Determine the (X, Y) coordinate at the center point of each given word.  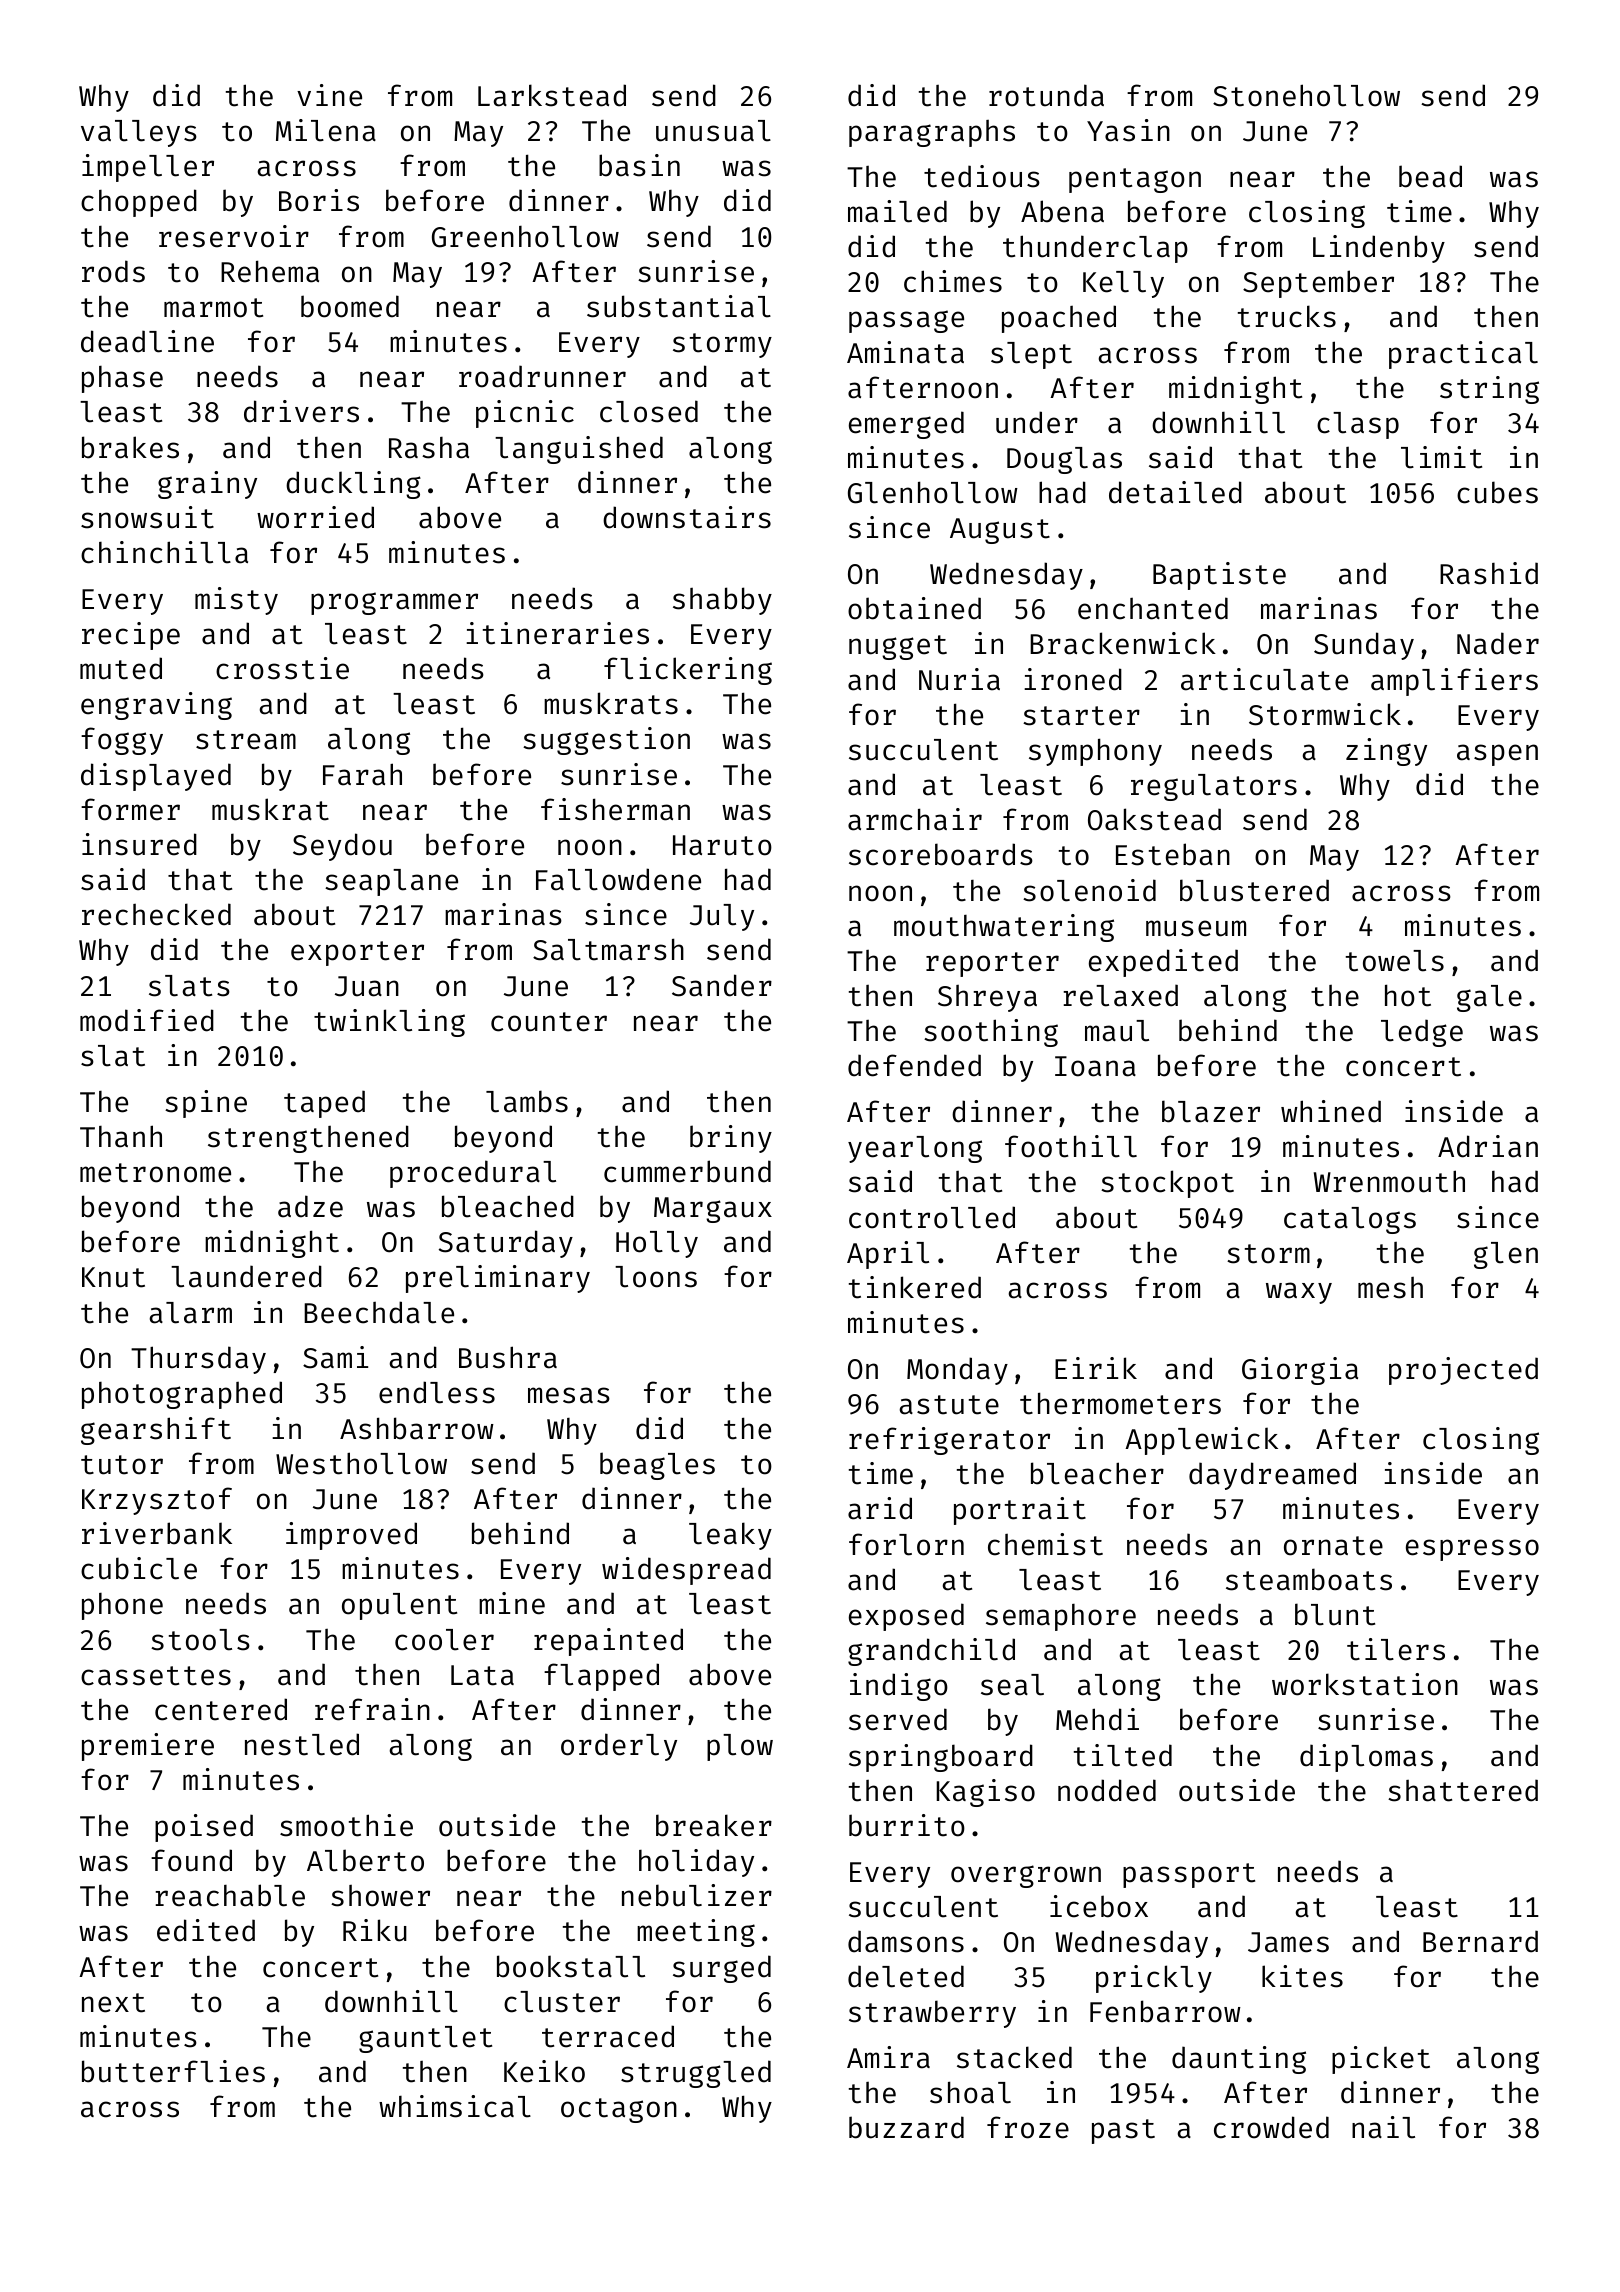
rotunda (1046, 95)
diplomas (1366, 1758)
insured (139, 844)
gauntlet (425, 2039)
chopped (139, 203)
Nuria (959, 679)
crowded (1271, 2127)
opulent (399, 1606)
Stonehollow (1306, 95)
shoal (970, 2092)
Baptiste (1219, 576)
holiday (696, 1863)
